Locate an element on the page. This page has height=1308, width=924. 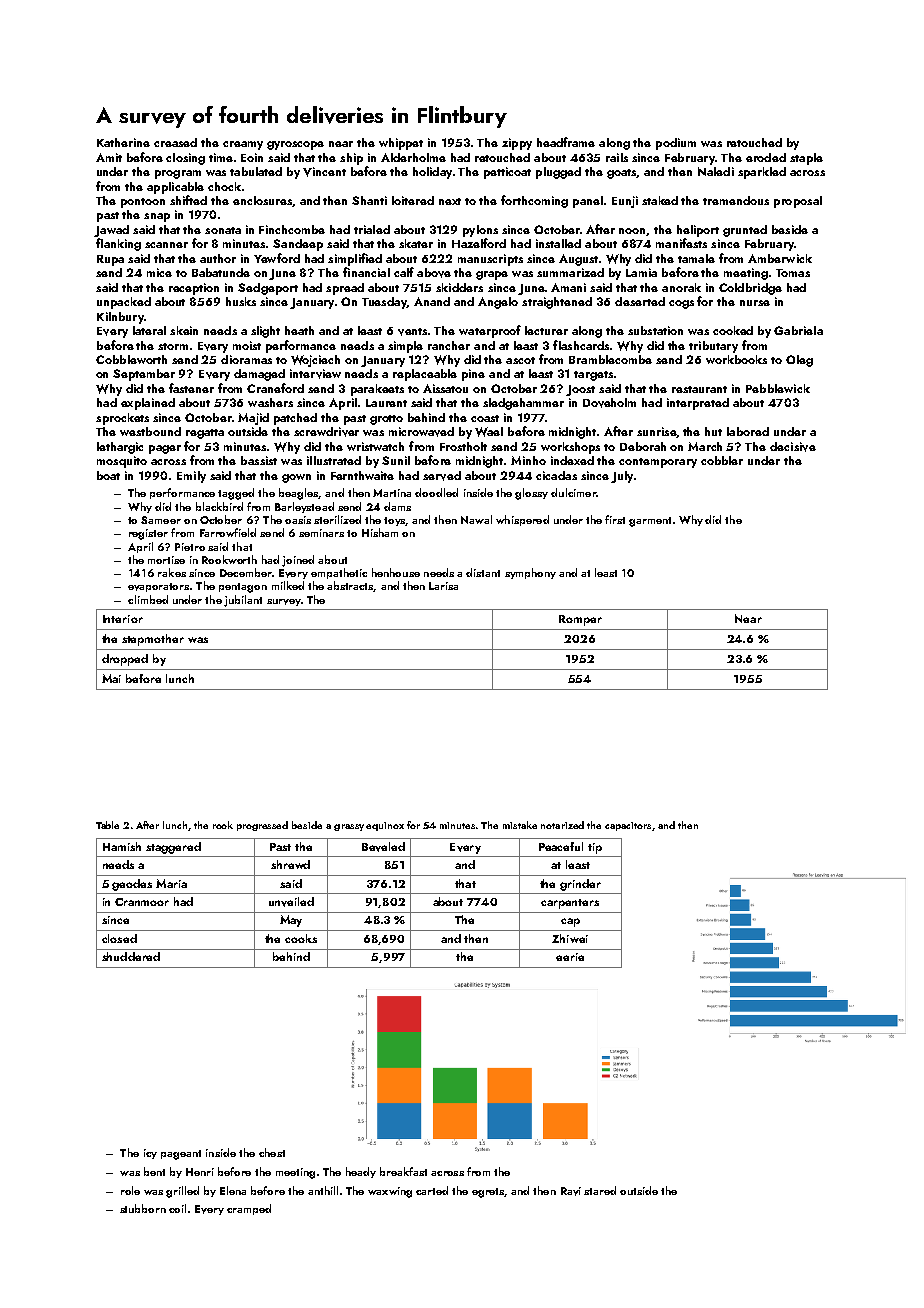
eerie is located at coordinates (570, 957).
